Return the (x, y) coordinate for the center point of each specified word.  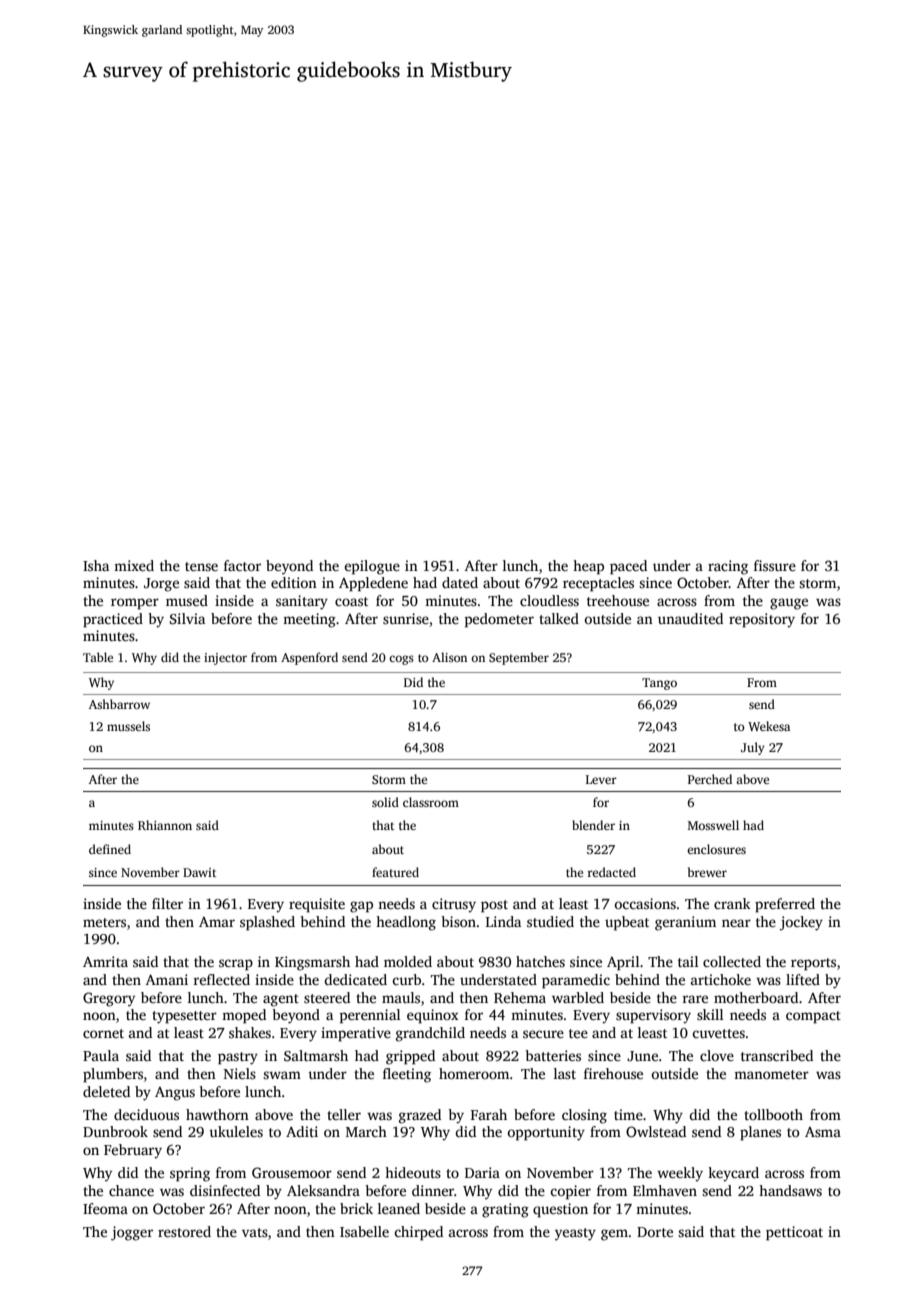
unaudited (690, 618)
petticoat (794, 1233)
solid (385, 802)
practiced (113, 620)
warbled (578, 997)
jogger (132, 1233)
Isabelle (364, 1231)
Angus (175, 1094)
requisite (317, 905)
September (519, 658)
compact (813, 1017)
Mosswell (713, 825)
